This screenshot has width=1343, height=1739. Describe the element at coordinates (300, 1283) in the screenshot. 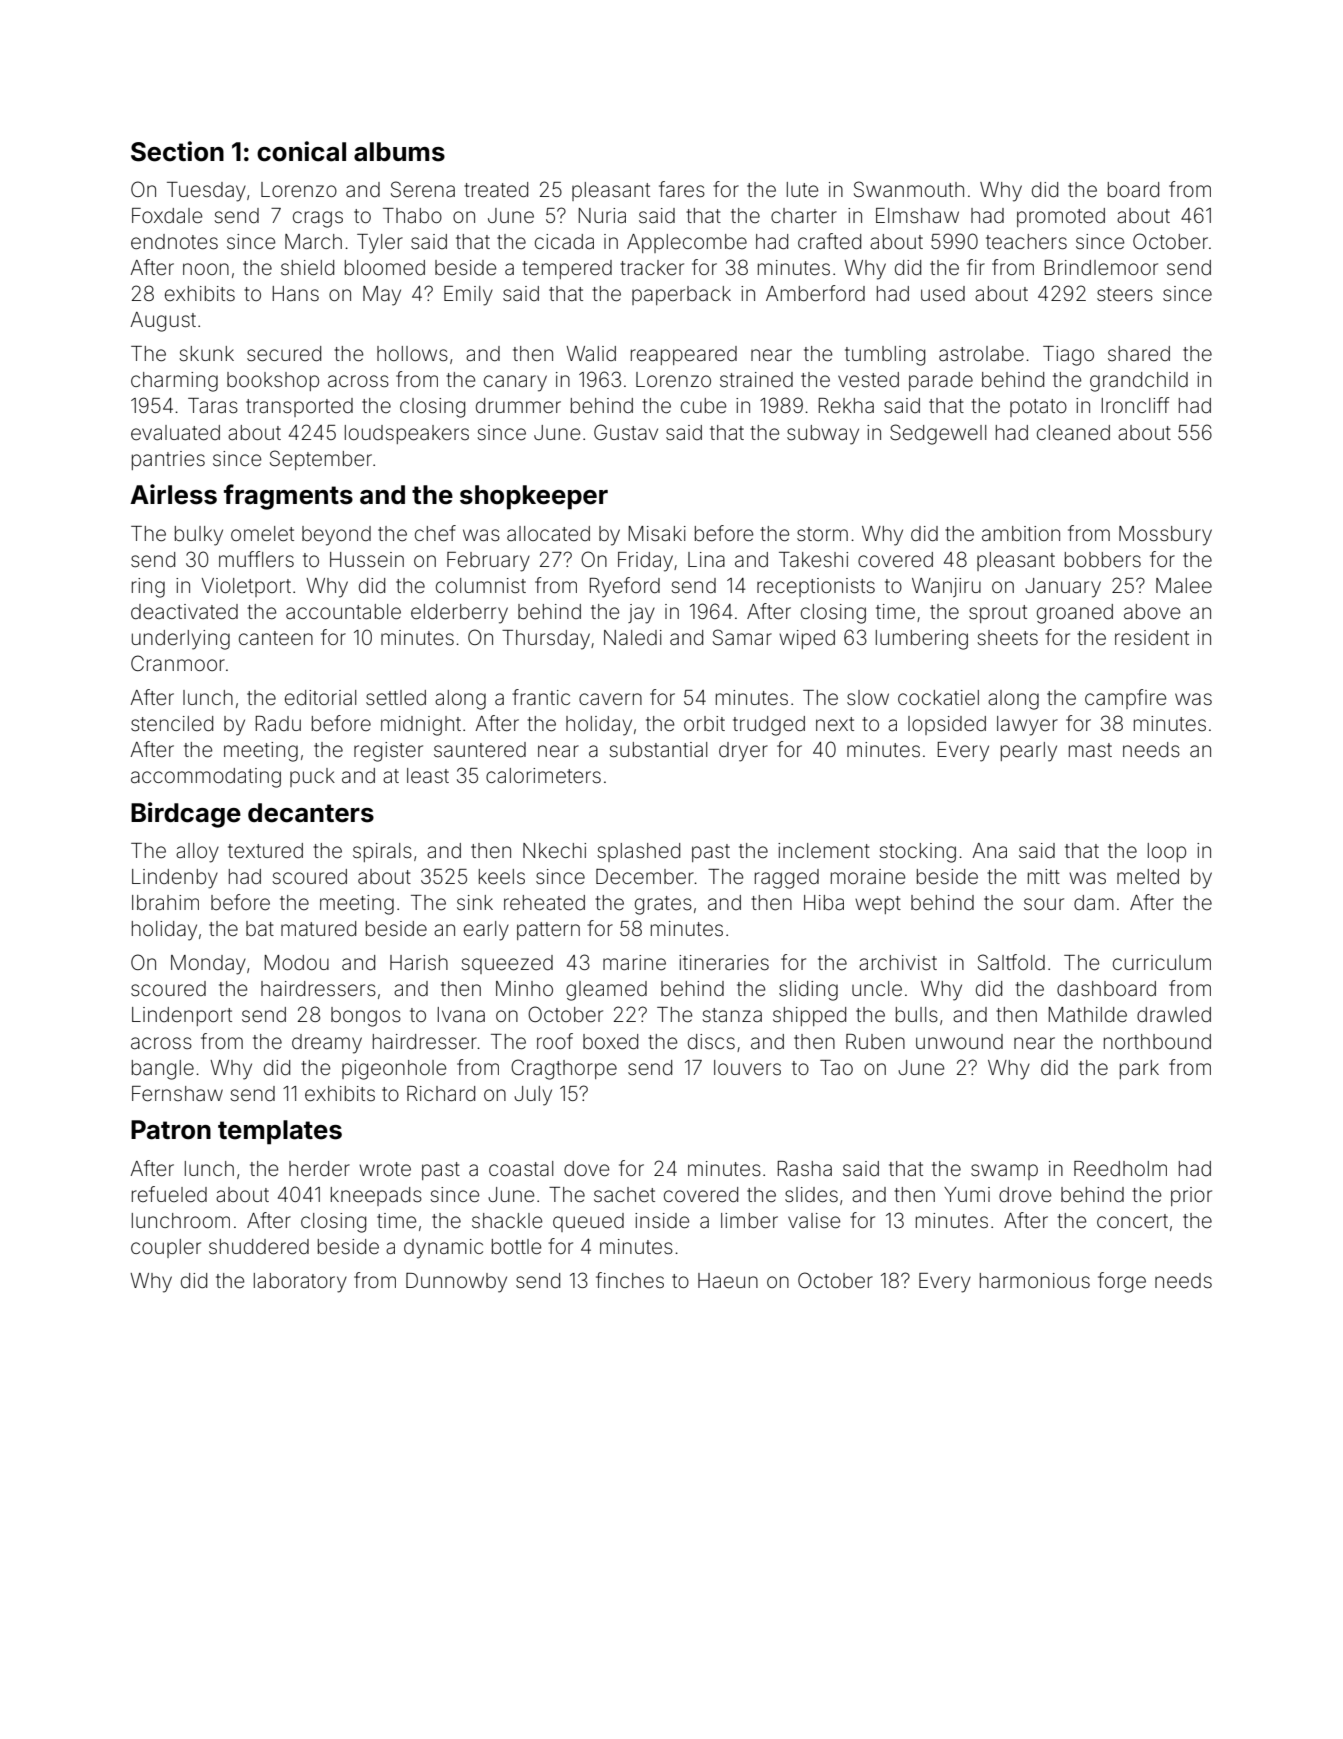

I see `laboratory` at that location.
